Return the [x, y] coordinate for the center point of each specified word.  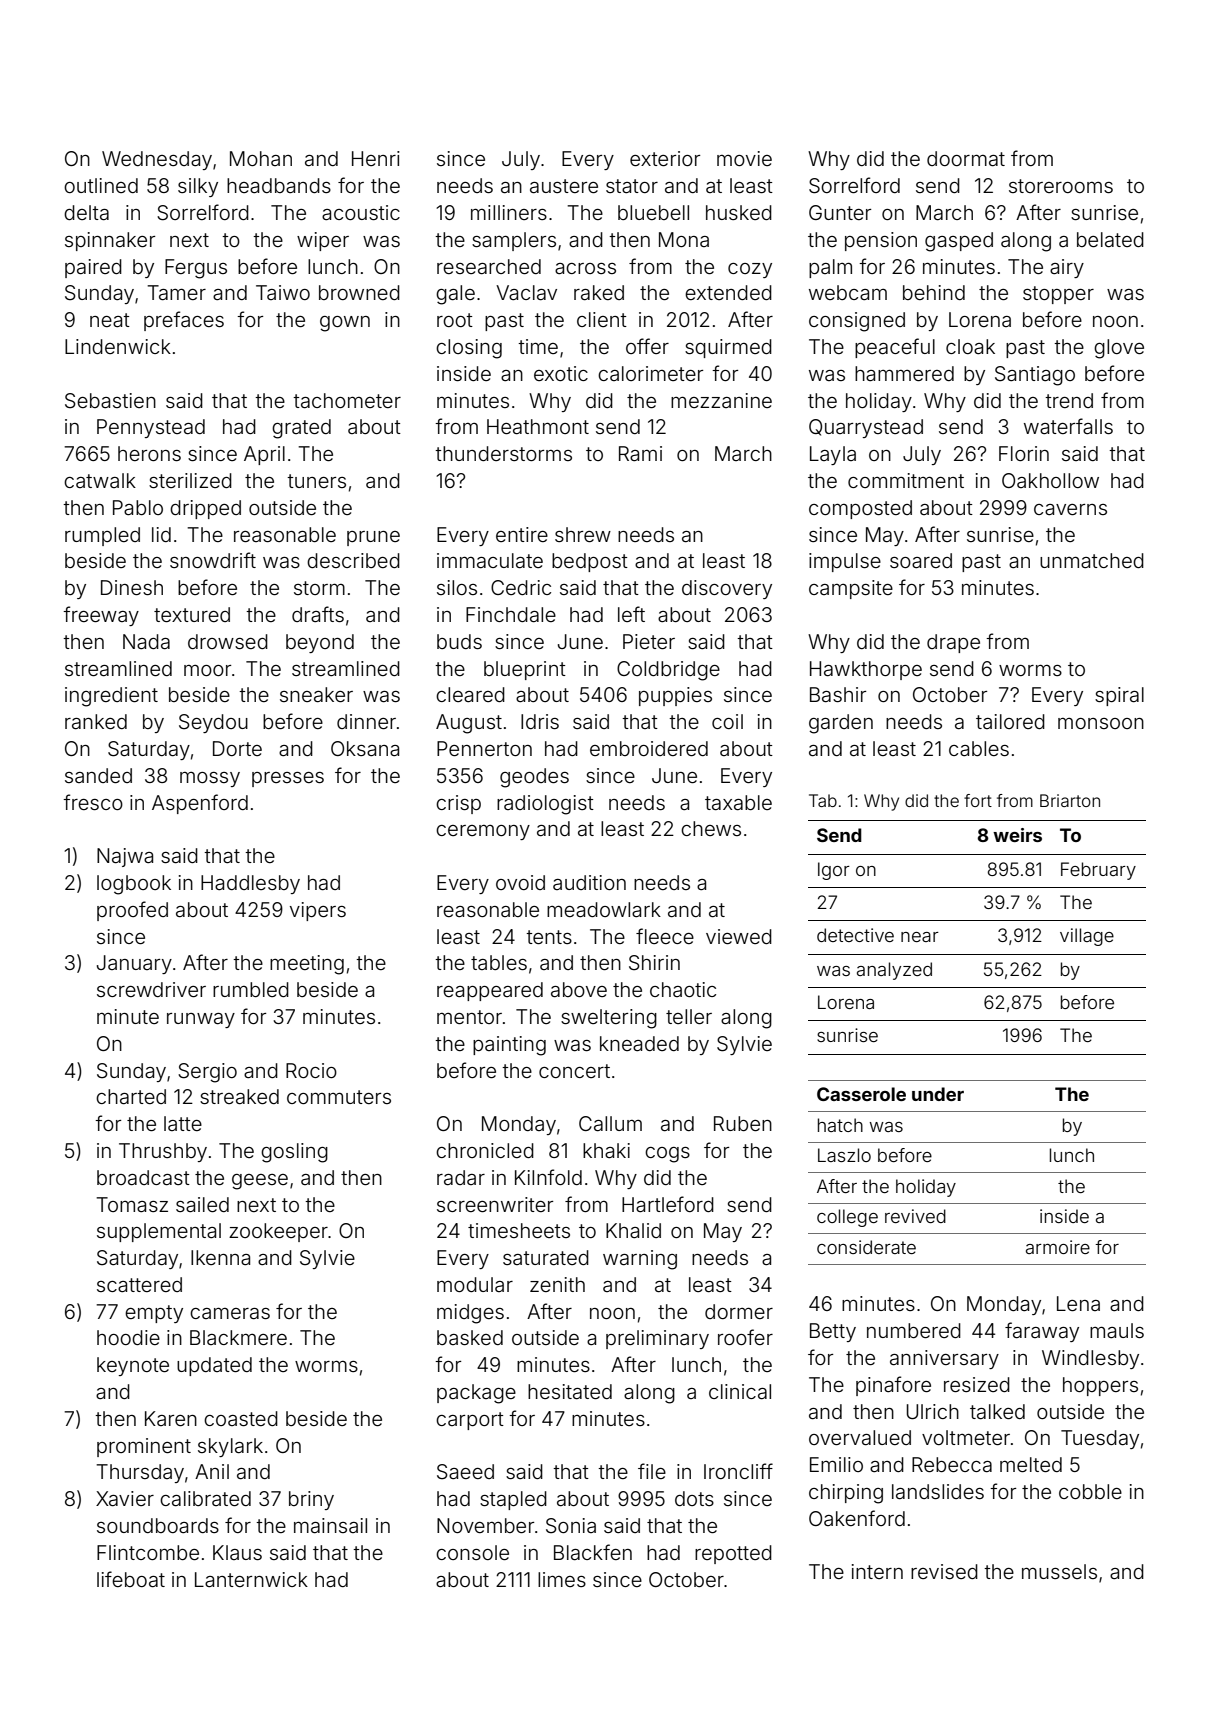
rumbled [251, 989]
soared [921, 560]
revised [944, 1571]
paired [93, 268]
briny [311, 1500]
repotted [733, 1554]
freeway [101, 616]
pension [881, 241]
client [602, 319]
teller [689, 1016]
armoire [1058, 1247]
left [631, 614]
